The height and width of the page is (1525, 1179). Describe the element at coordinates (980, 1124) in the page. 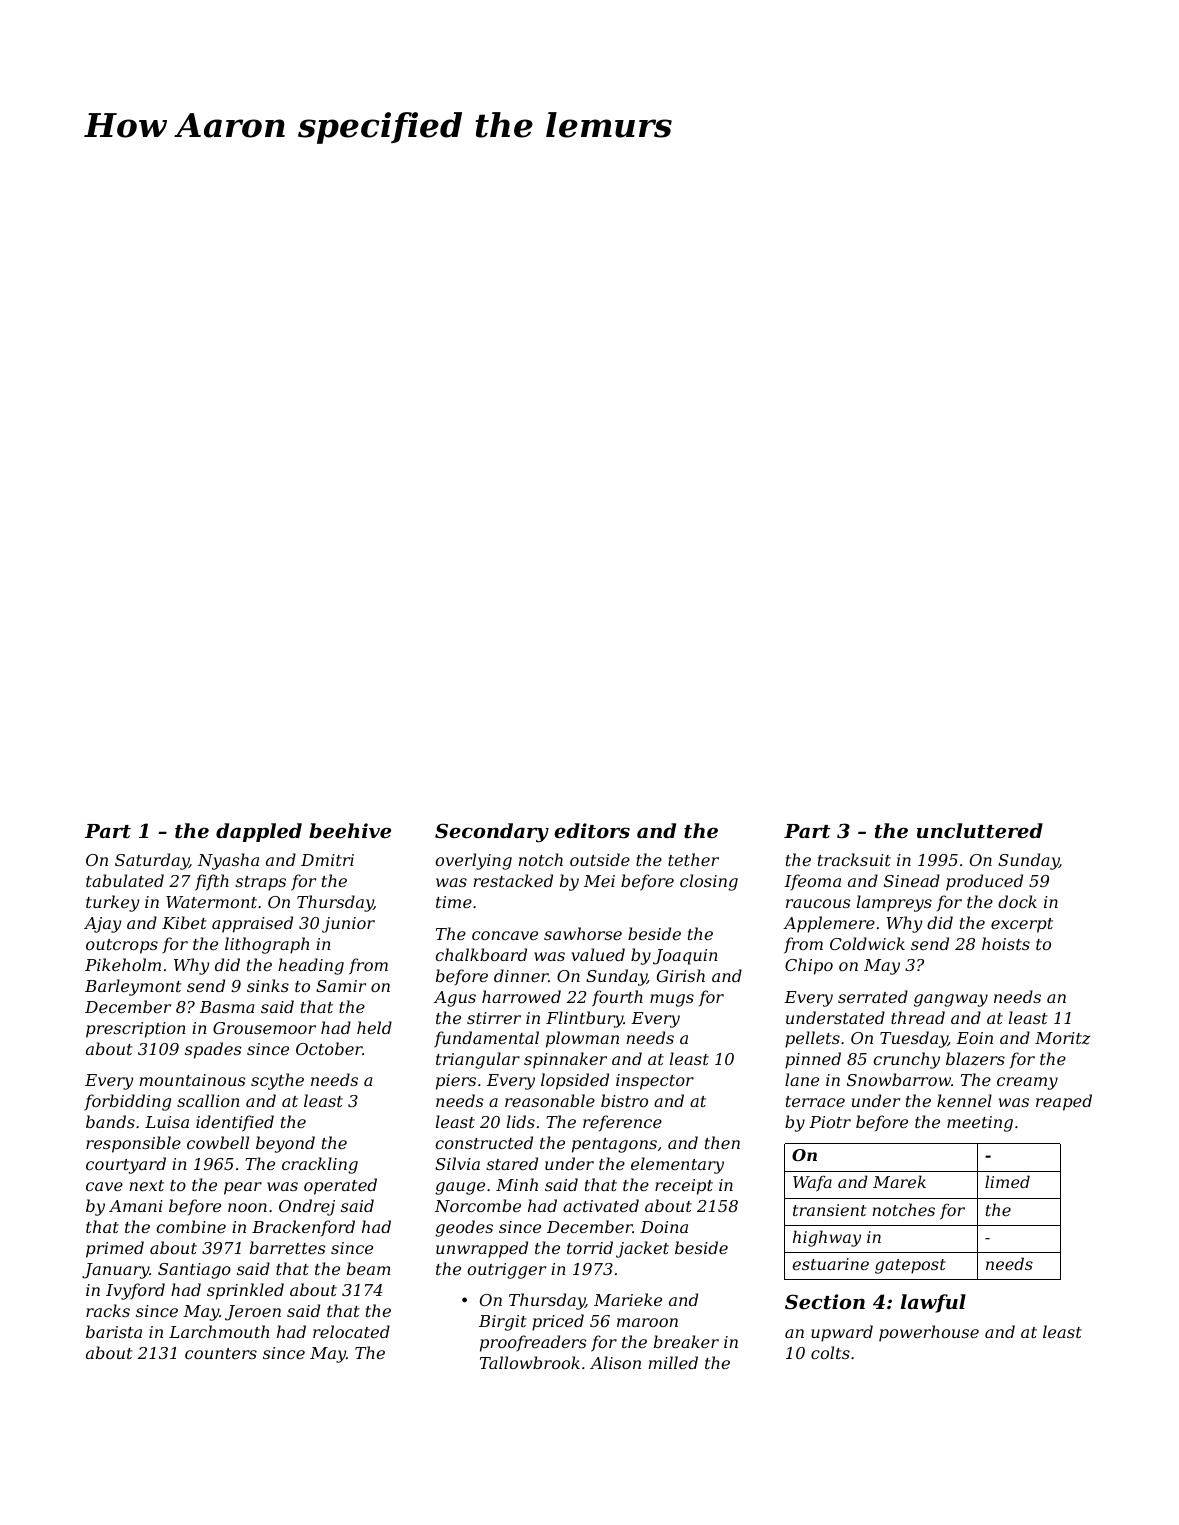

I see `meeting` at that location.
